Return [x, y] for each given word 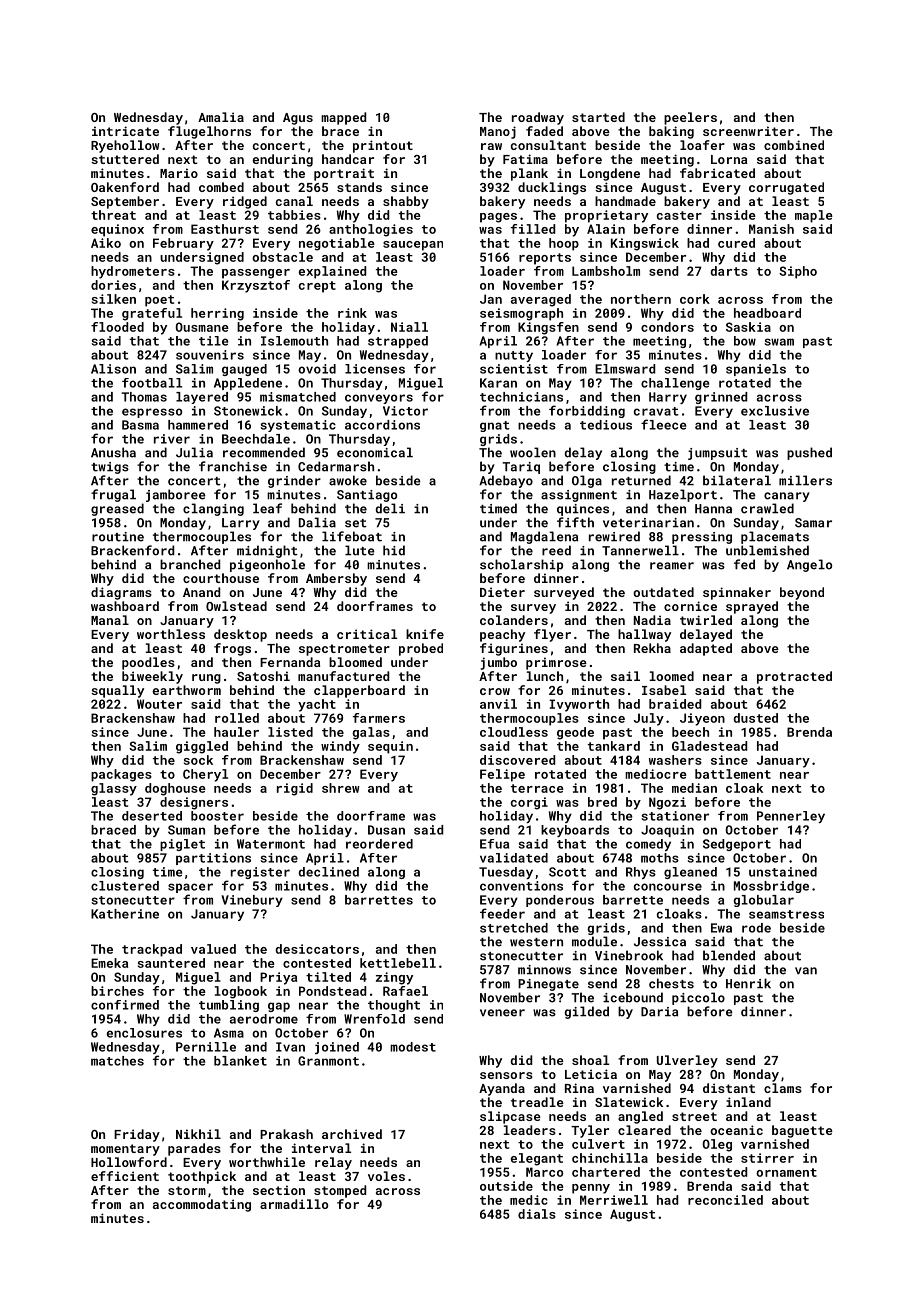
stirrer [767, 1158]
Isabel [664, 690]
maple [814, 216]
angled [640, 1117]
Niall [409, 327]
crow [495, 691]
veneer [502, 1013]
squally [117, 691]
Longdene [610, 174]
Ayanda [502, 1089]
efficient [125, 1176]
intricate [125, 131]
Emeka [109, 963]
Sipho [798, 272]
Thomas [144, 397]
